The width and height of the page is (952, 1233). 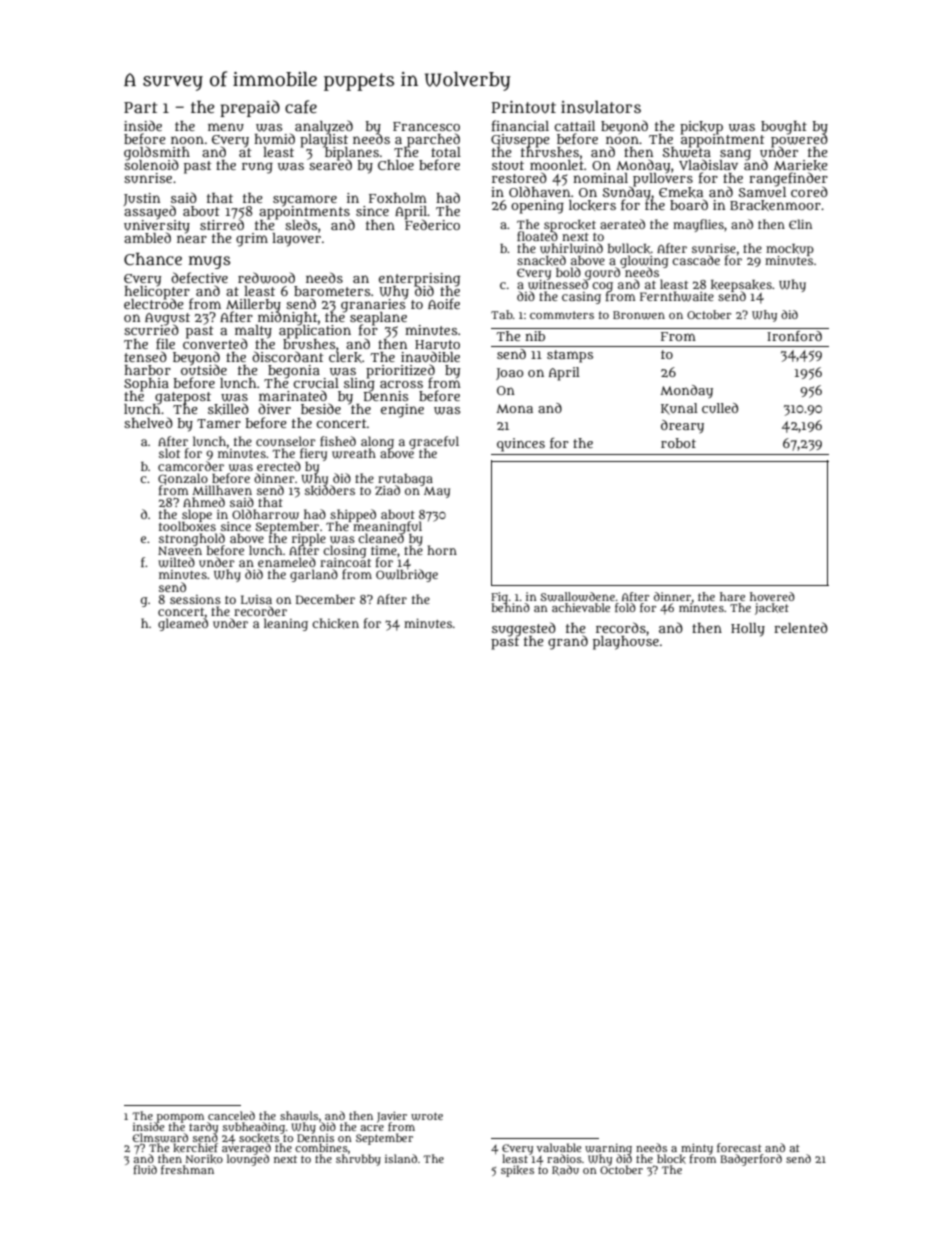 I want to click on lounged, so click(x=248, y=1160).
